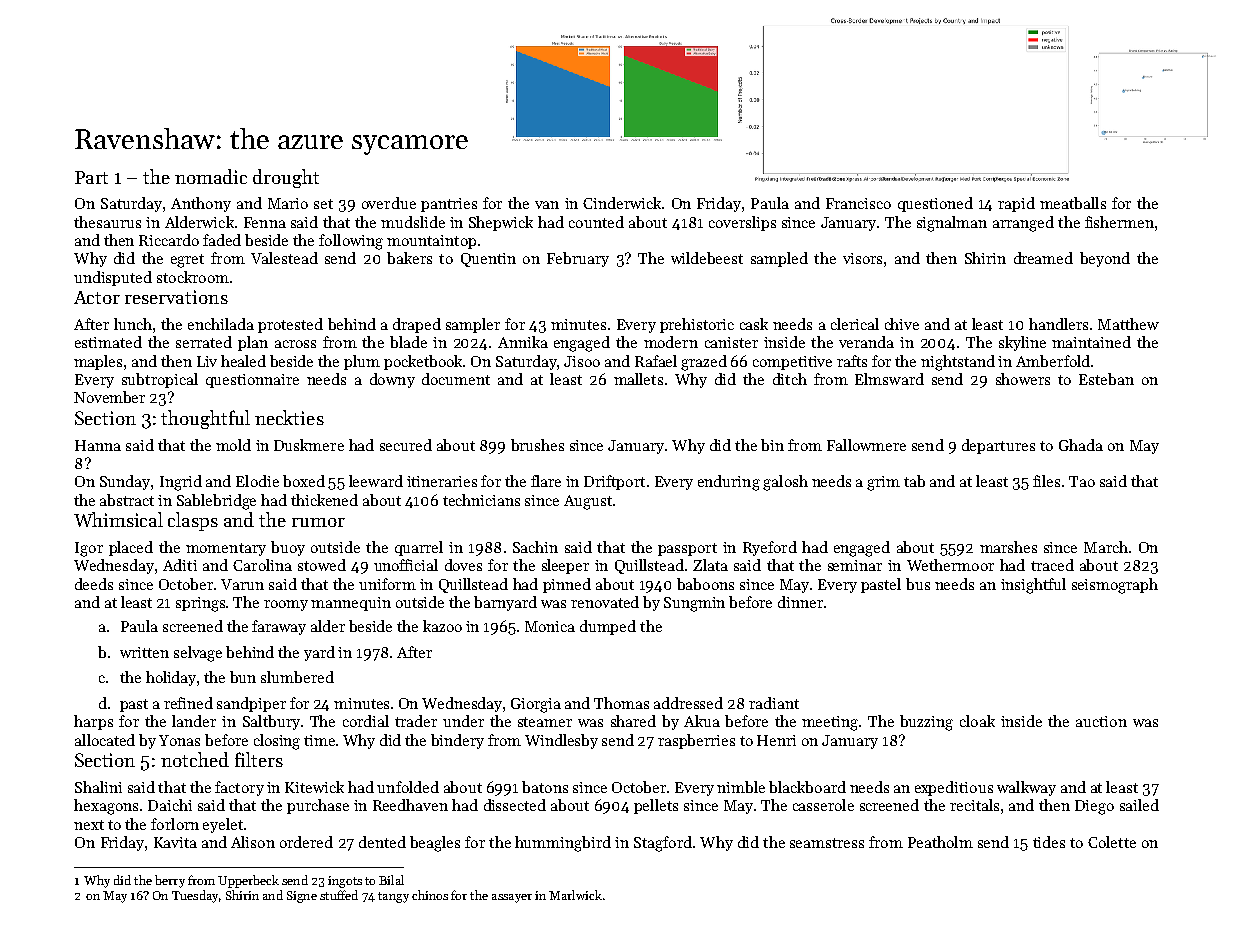 This screenshot has height=952, width=1233. Describe the element at coordinates (663, 844) in the screenshot. I see `Stagford` at that location.
